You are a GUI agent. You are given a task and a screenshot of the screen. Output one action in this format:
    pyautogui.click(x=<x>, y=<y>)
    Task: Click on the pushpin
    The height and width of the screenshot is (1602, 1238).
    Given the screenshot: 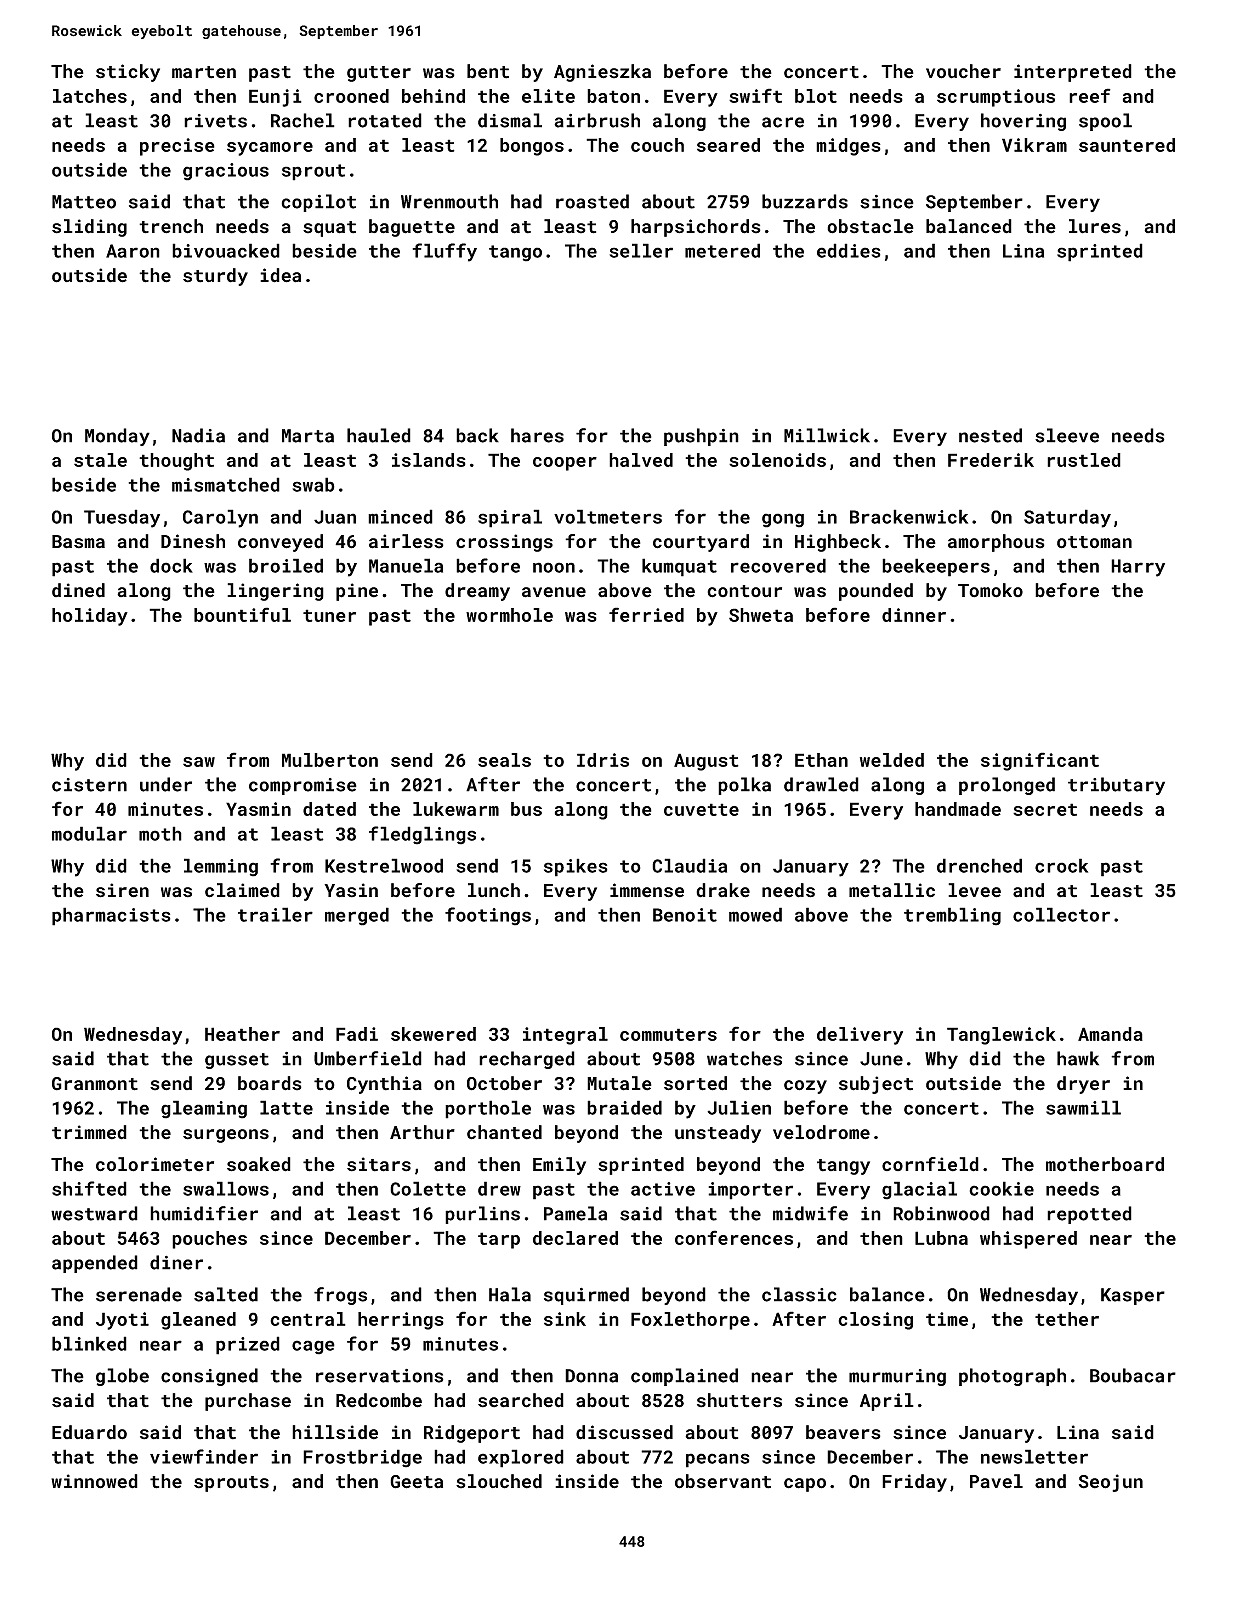 What is the action you would take?
    pyautogui.click(x=701, y=437)
